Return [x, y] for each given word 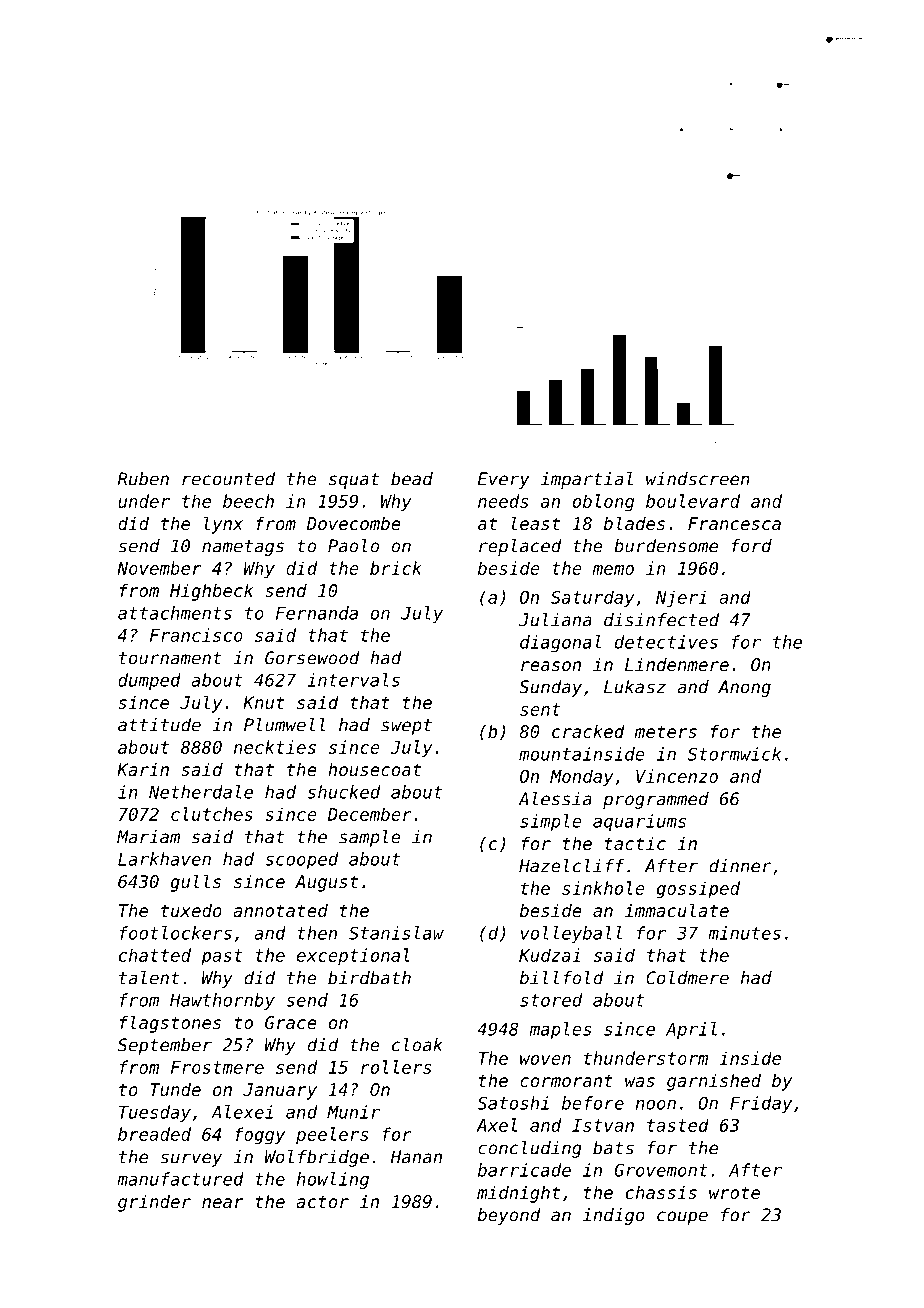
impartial [587, 480]
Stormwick [734, 754]
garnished [714, 1082]
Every [503, 480]
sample [370, 838]
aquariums [639, 822]
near [223, 1203]
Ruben [143, 479]
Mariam [148, 837]
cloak [417, 1045]
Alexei [242, 1112]
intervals [353, 680]
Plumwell [285, 725]
